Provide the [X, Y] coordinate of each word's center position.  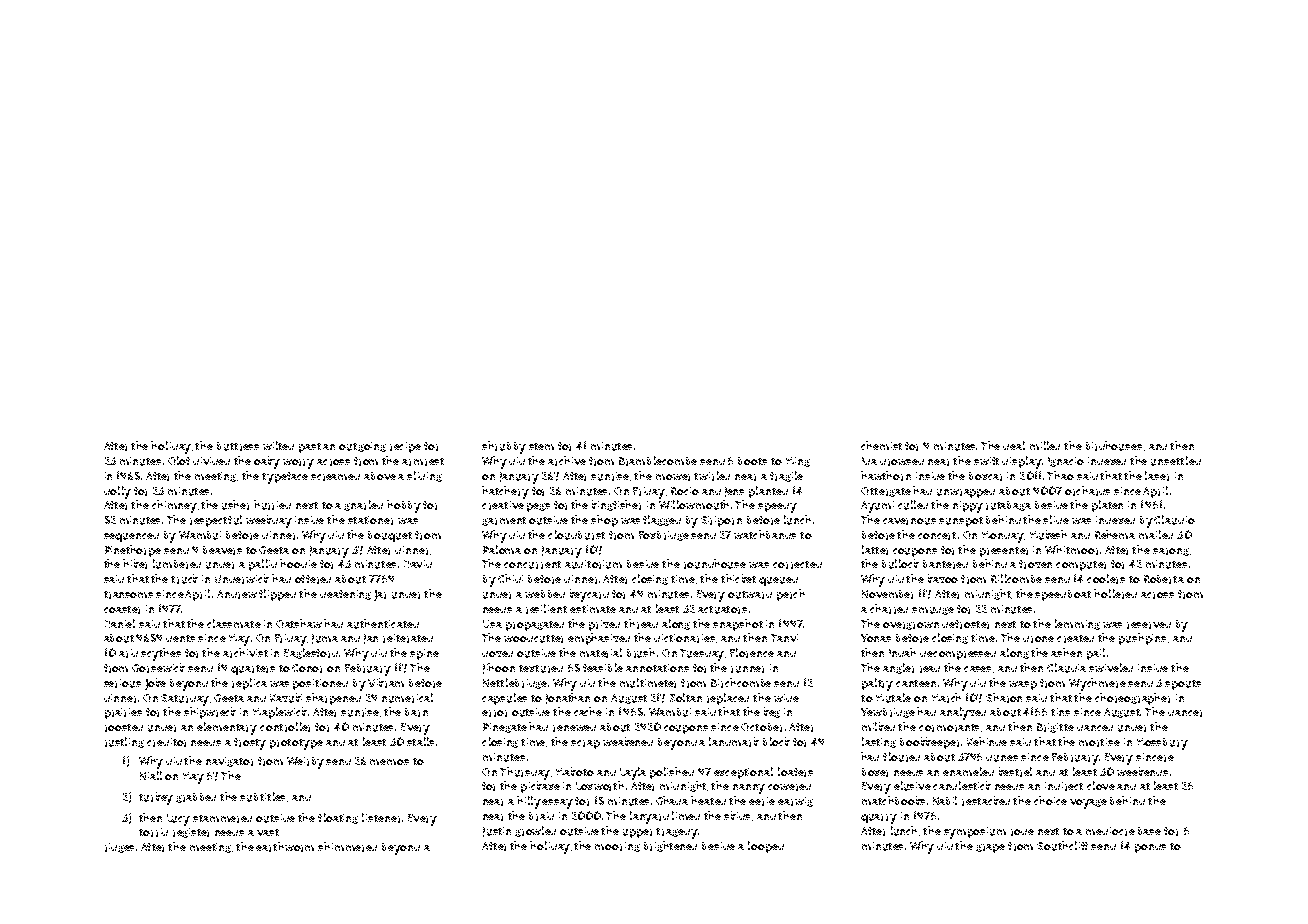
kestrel [1015, 772]
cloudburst [576, 535]
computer [1081, 566]
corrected [797, 565]
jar [380, 595]
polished [672, 773]
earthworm [285, 847]
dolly [117, 492]
